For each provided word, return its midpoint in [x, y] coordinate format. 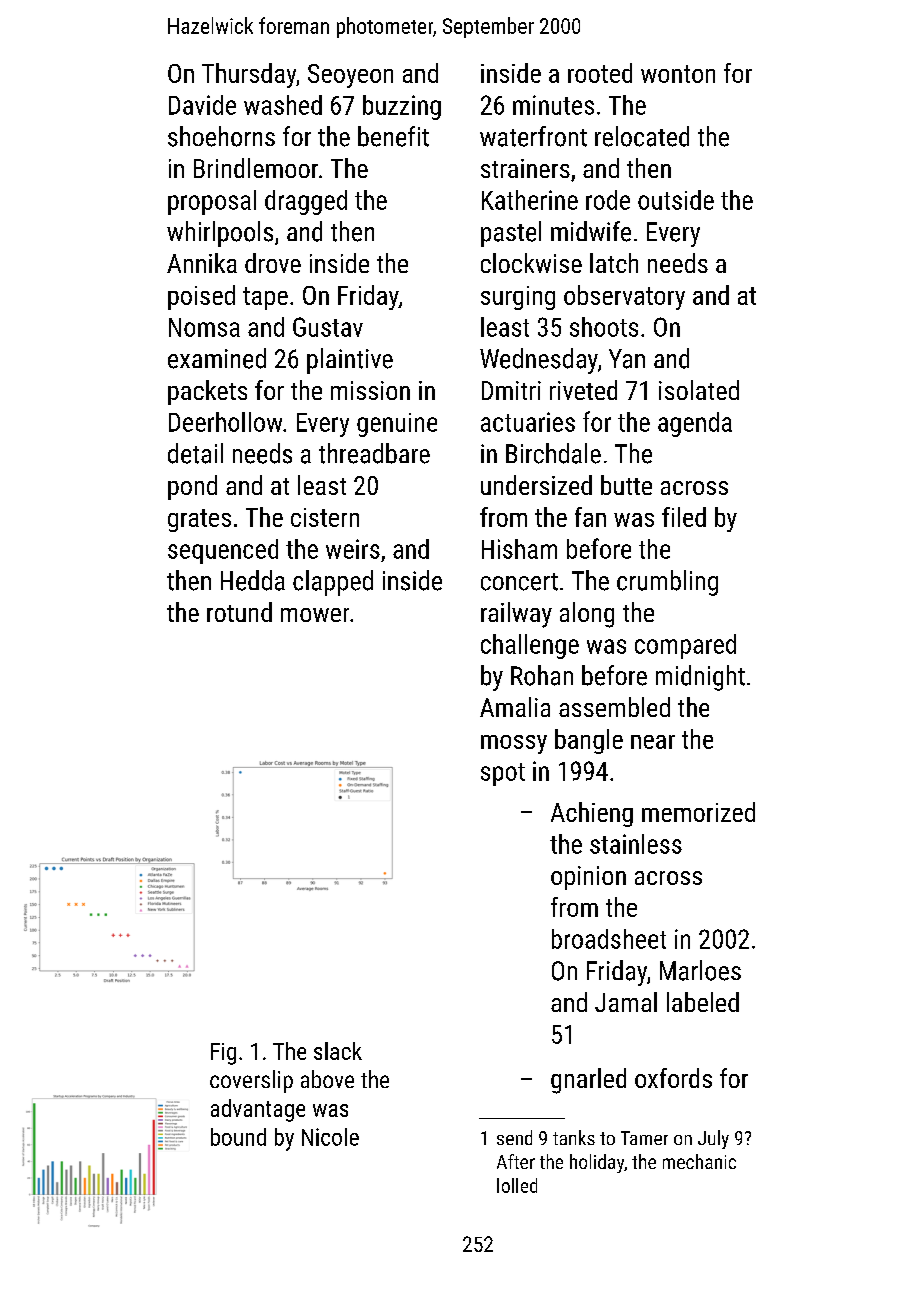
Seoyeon [350, 76]
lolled [517, 1185]
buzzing [402, 107]
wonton [678, 74]
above [327, 1079]
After [516, 1161]
